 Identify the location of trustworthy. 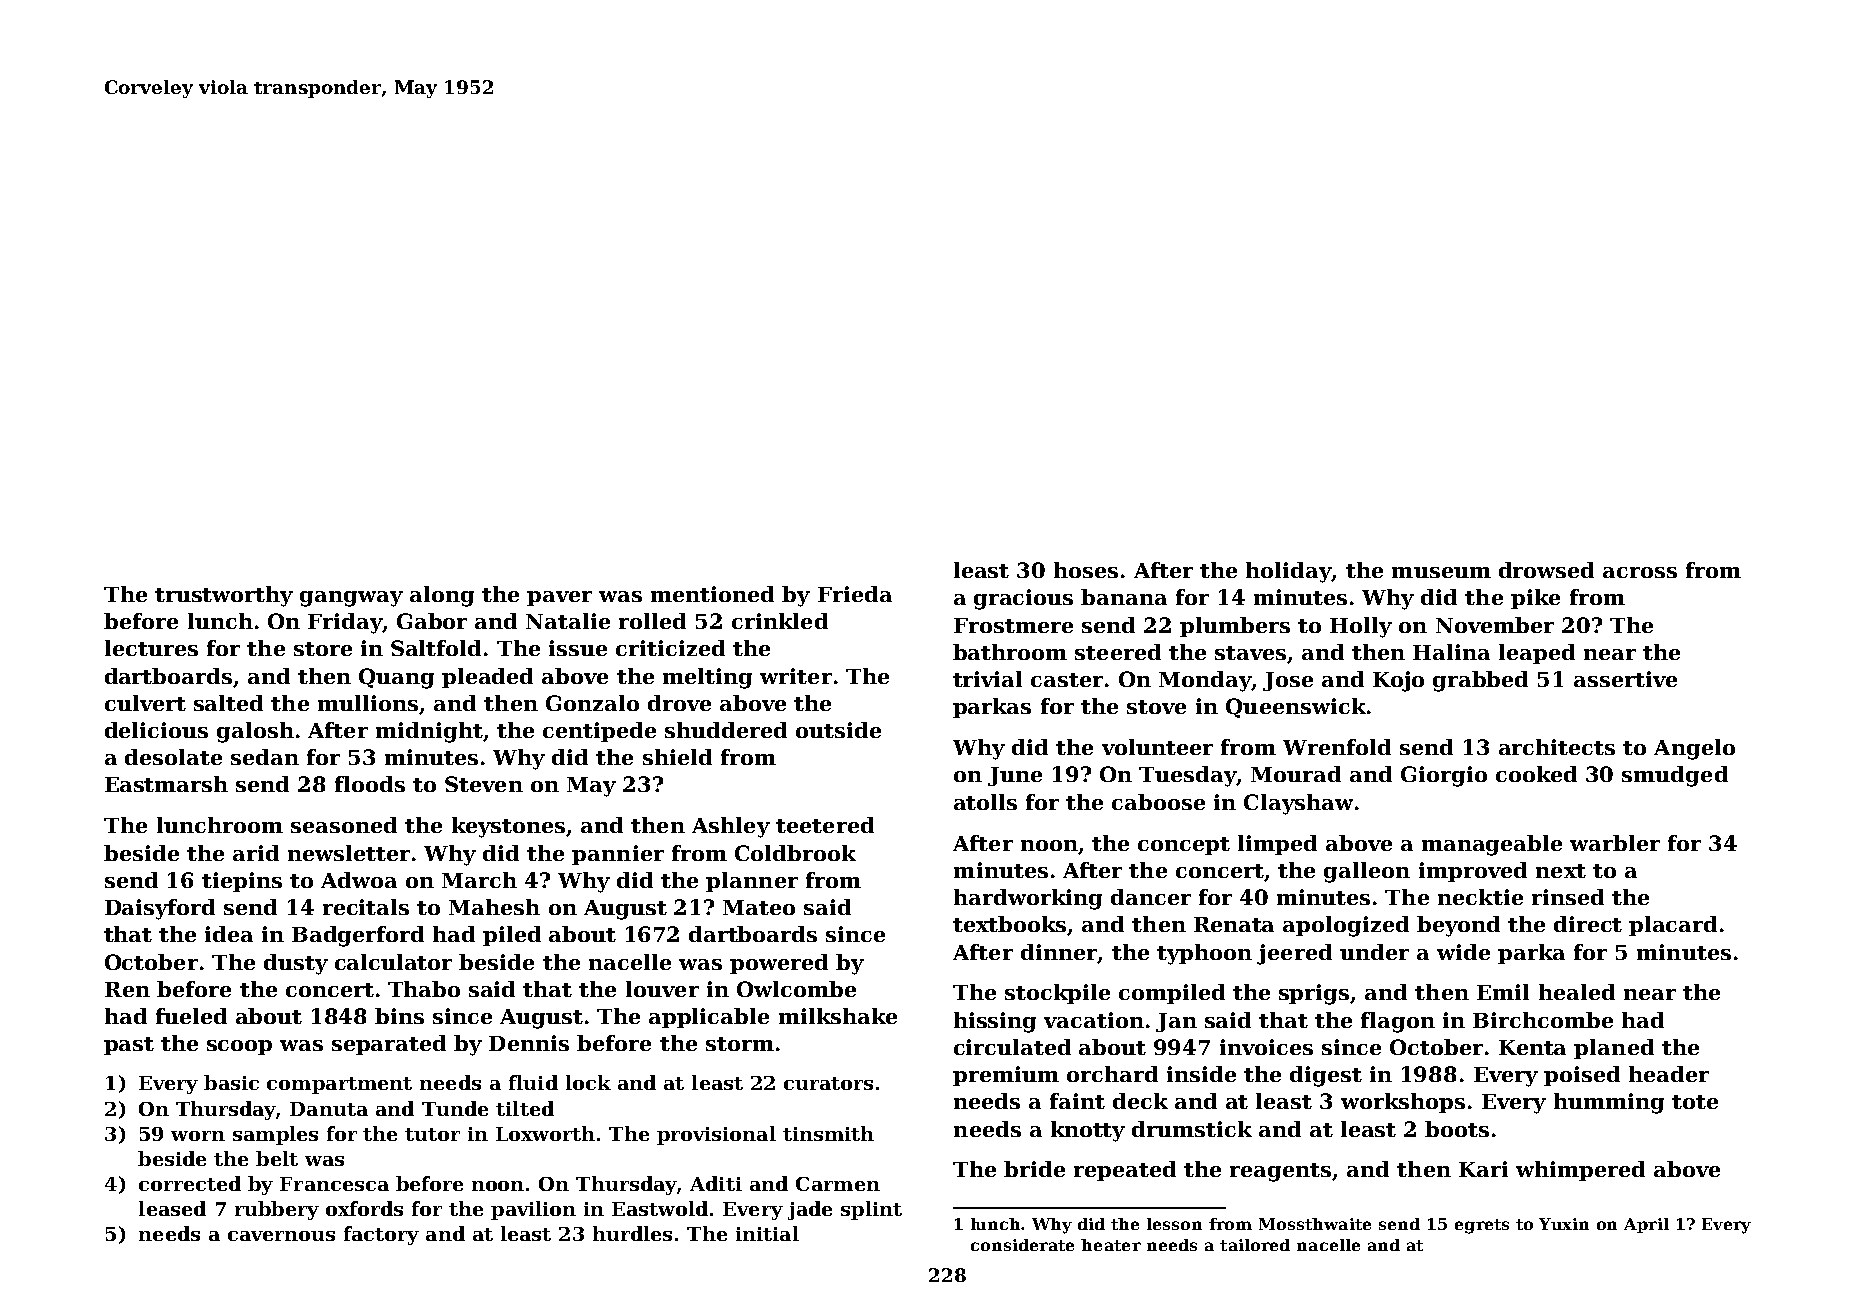
(224, 596).
